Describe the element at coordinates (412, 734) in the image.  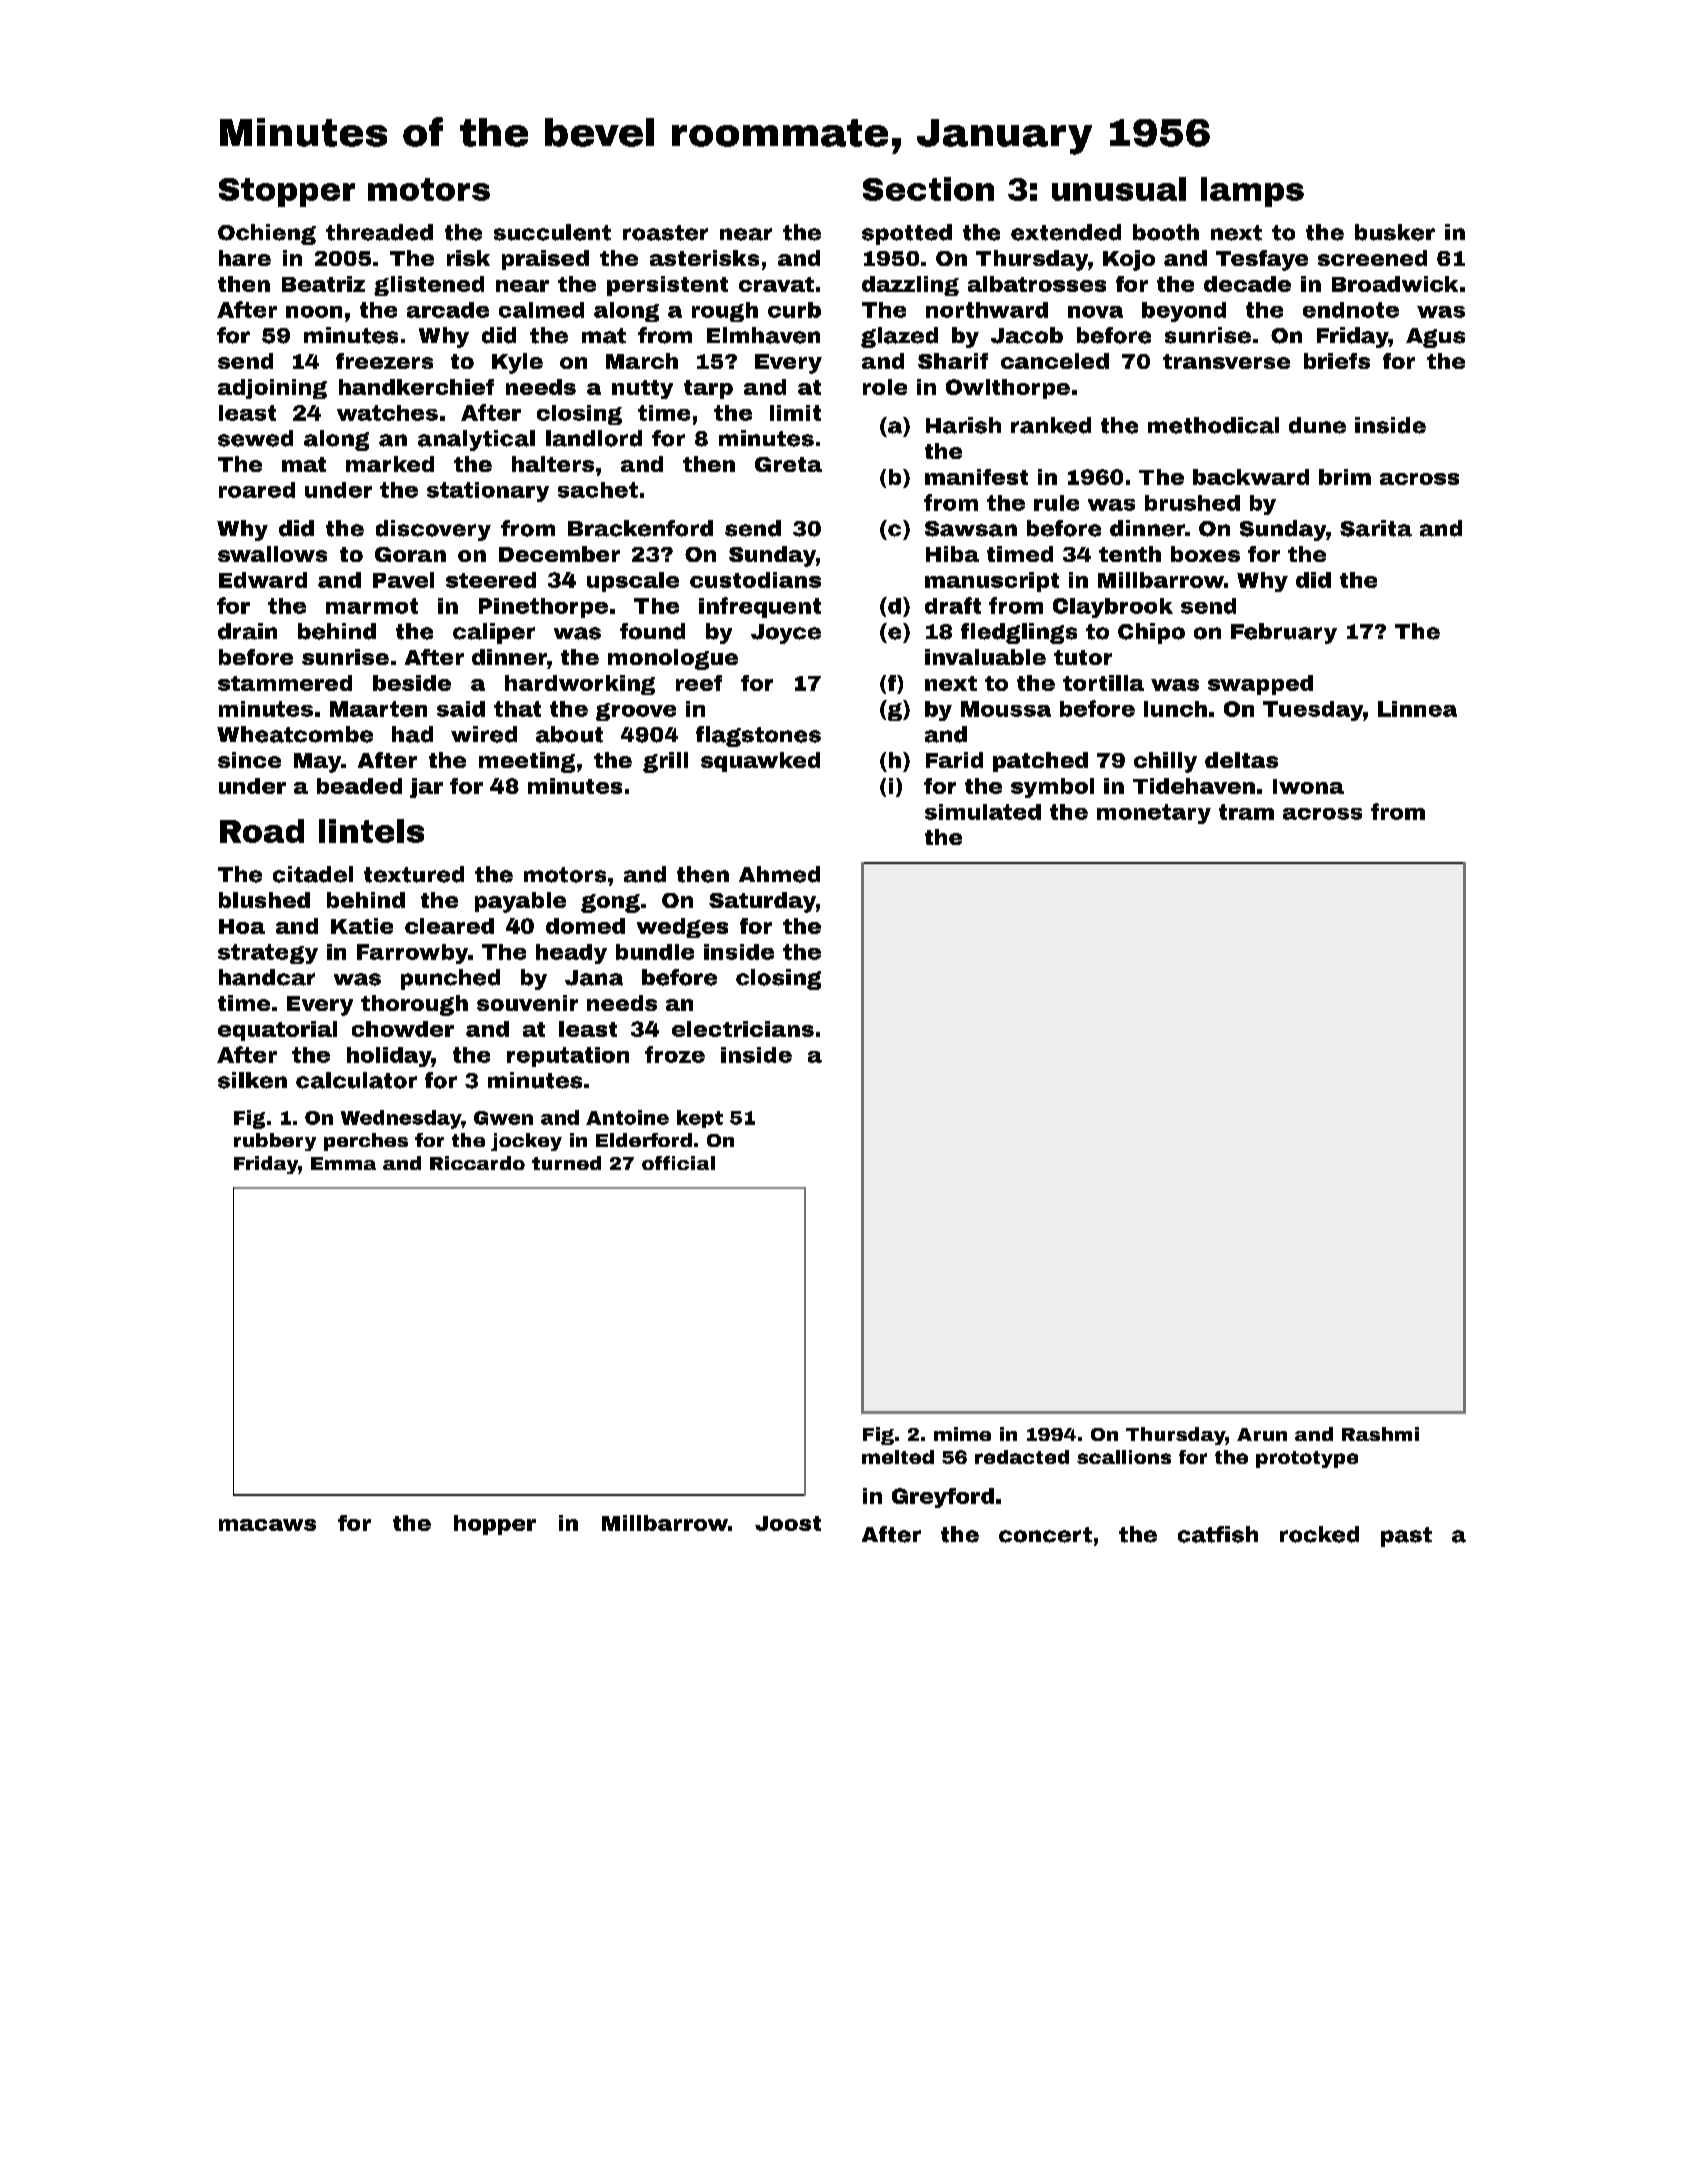
I see `had` at that location.
